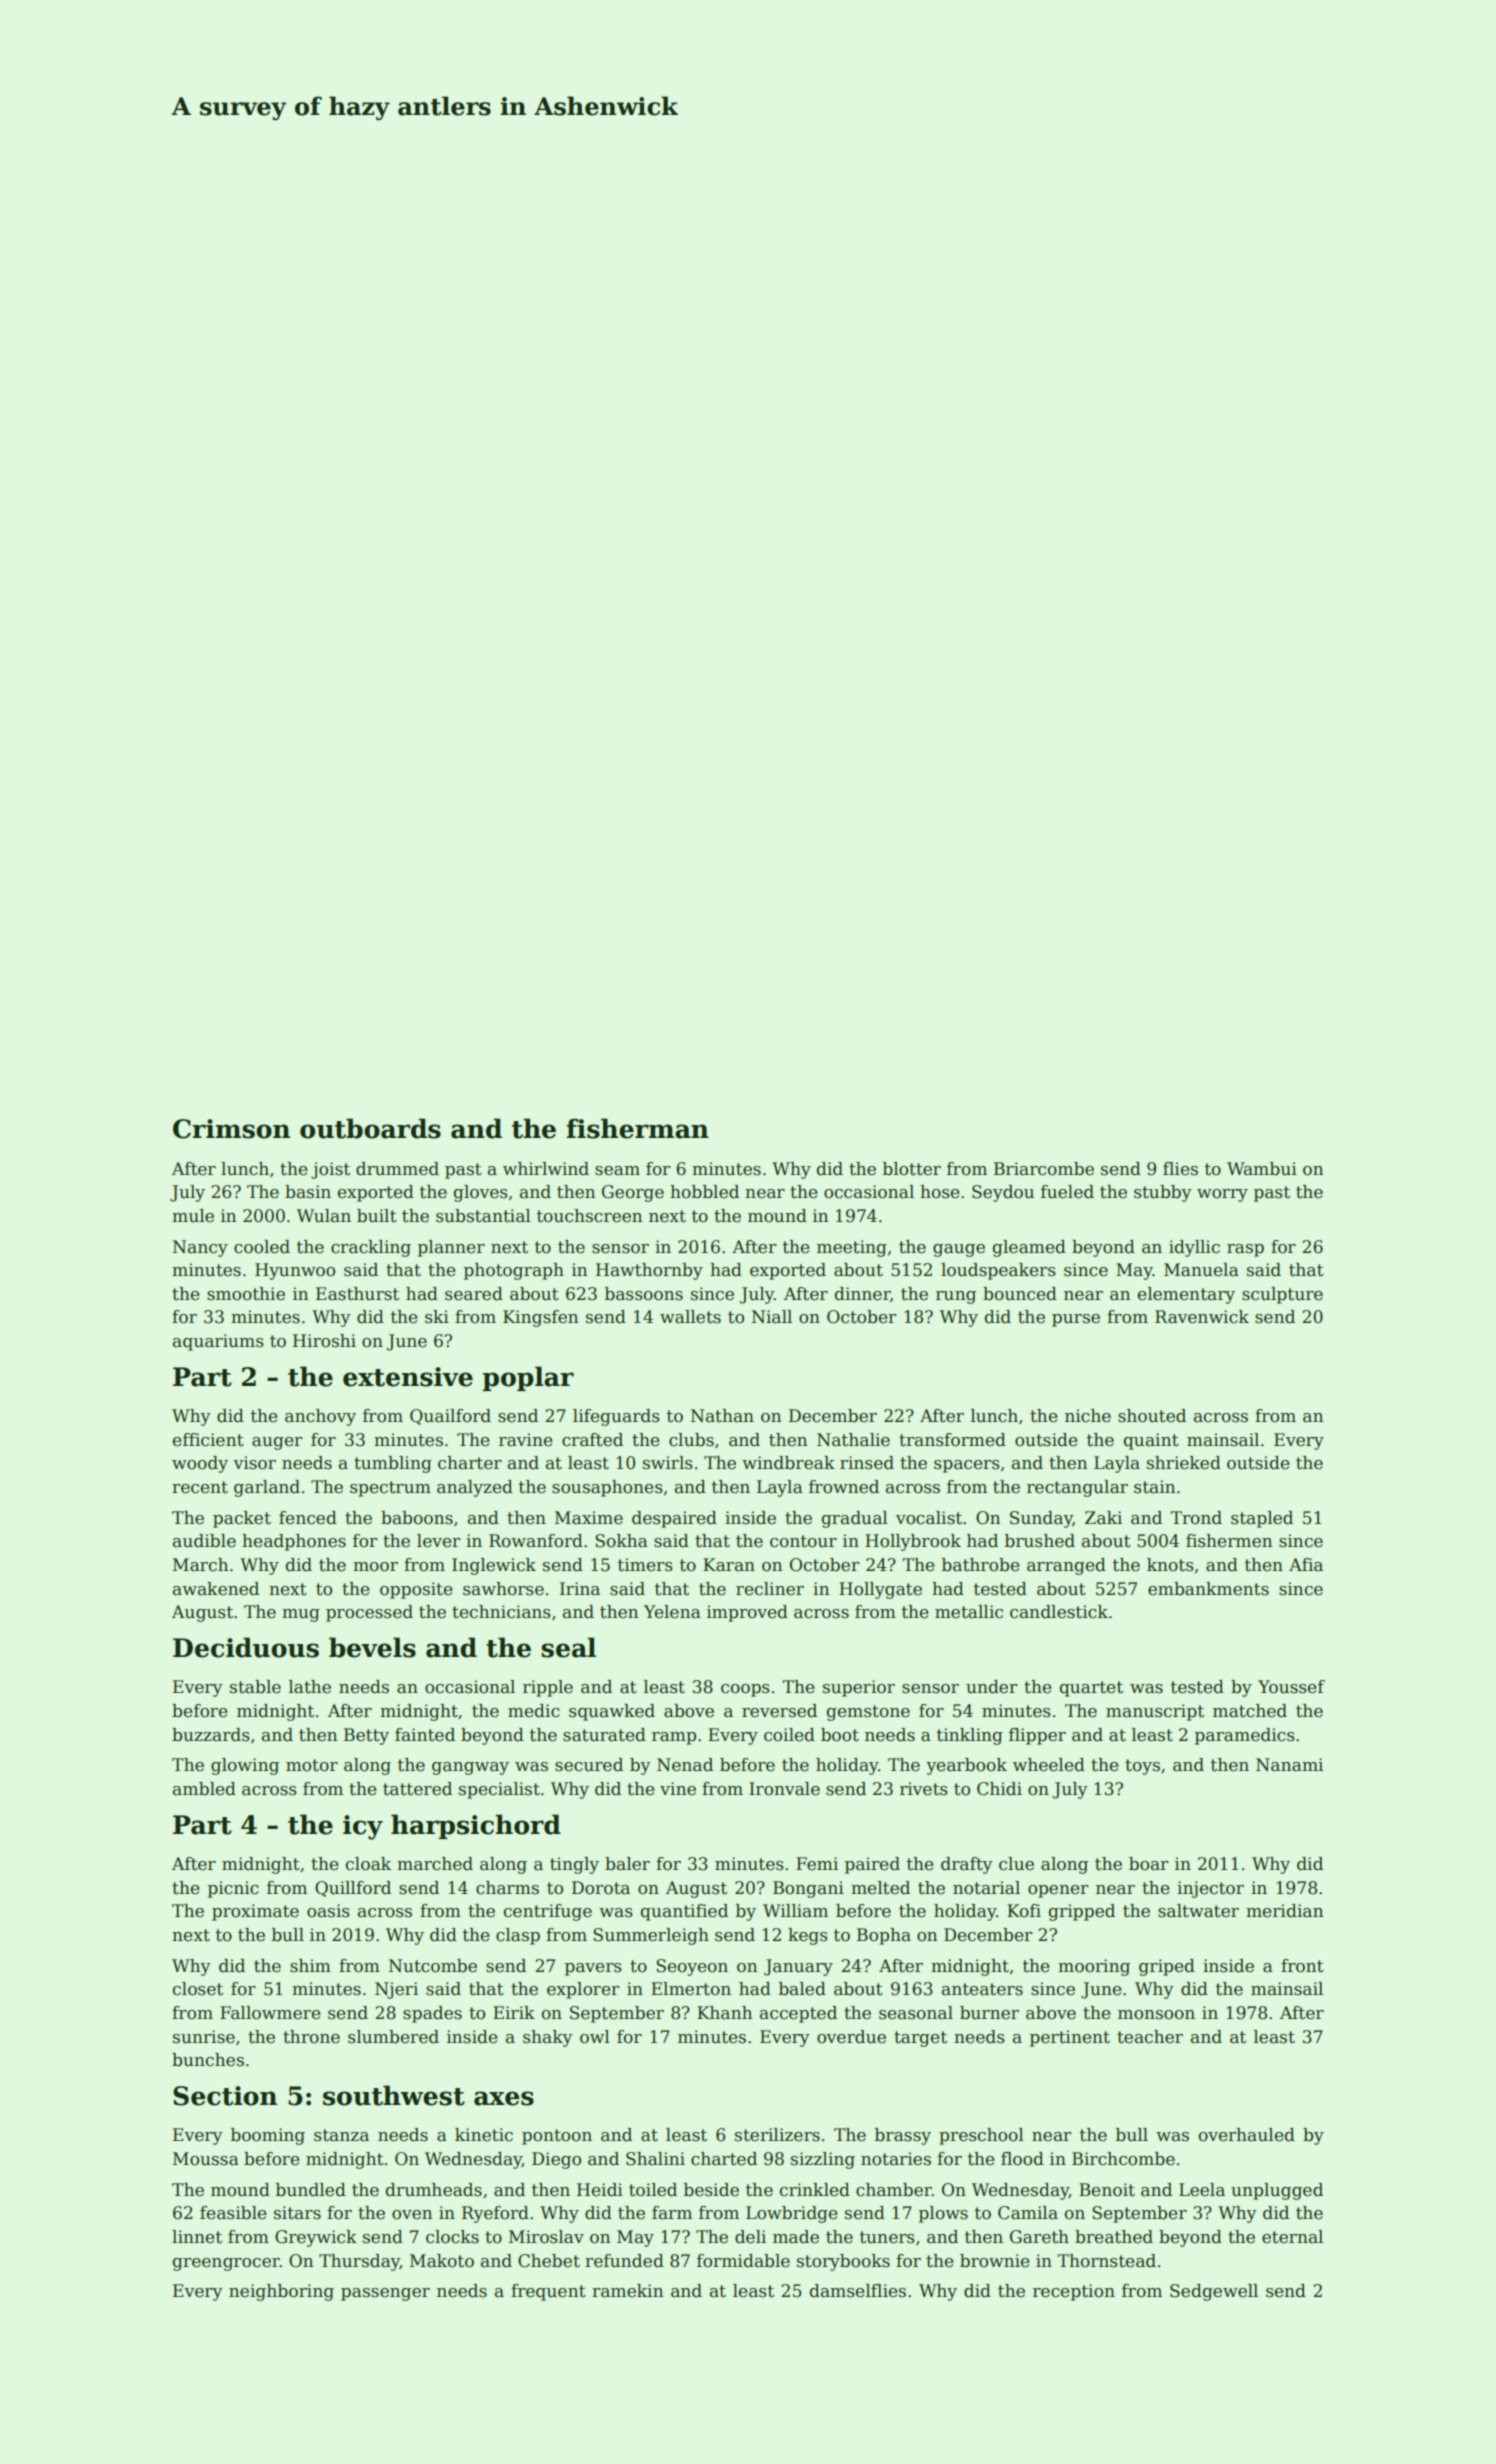  What do you see at coordinates (1114, 2237) in the page?
I see `breathed` at bounding box center [1114, 2237].
